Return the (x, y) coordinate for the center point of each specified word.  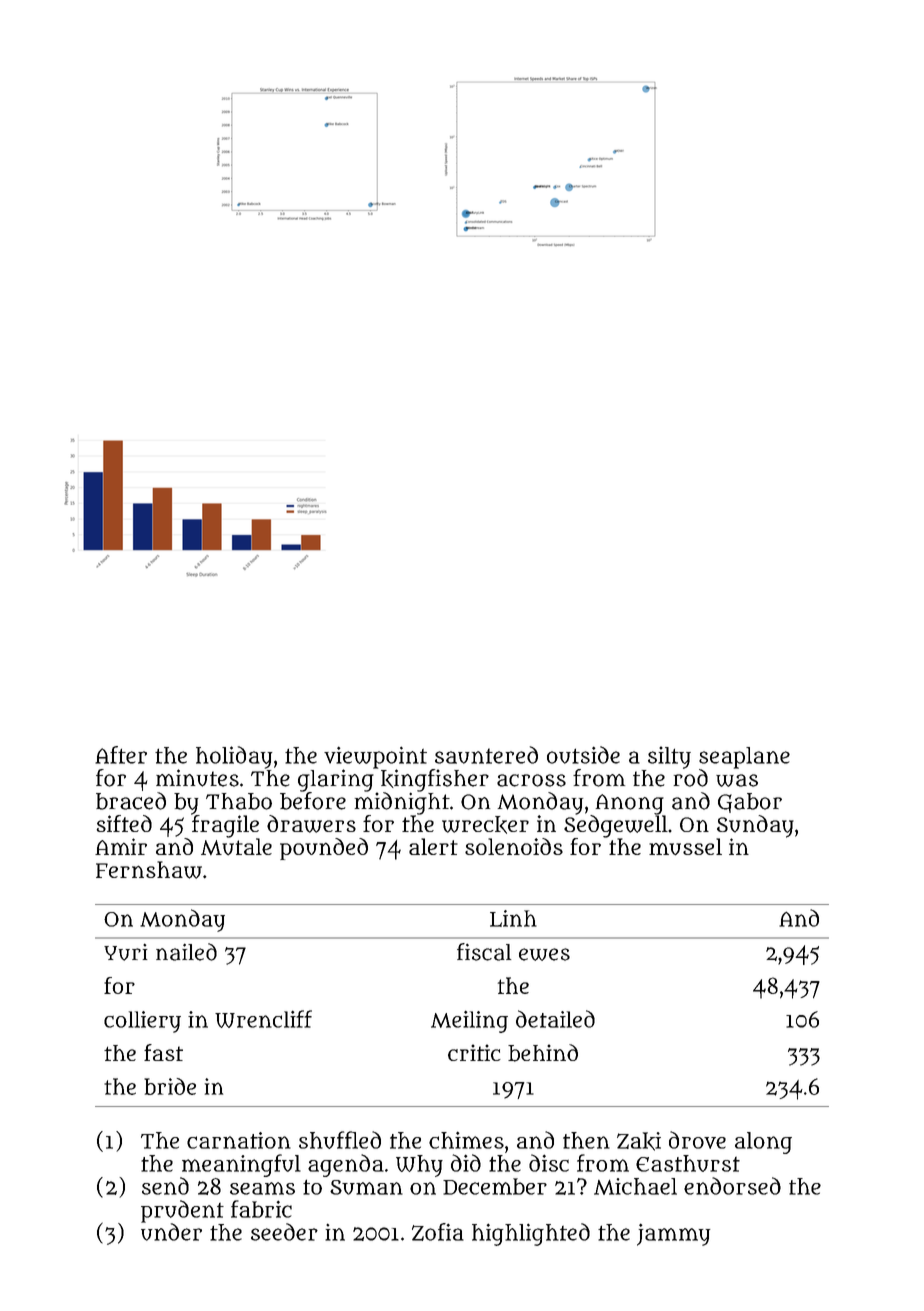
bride (170, 1086)
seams (262, 1188)
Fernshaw (149, 870)
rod (691, 778)
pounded (324, 849)
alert (433, 846)
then (586, 1140)
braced (131, 801)
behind (543, 1053)
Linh (513, 918)
